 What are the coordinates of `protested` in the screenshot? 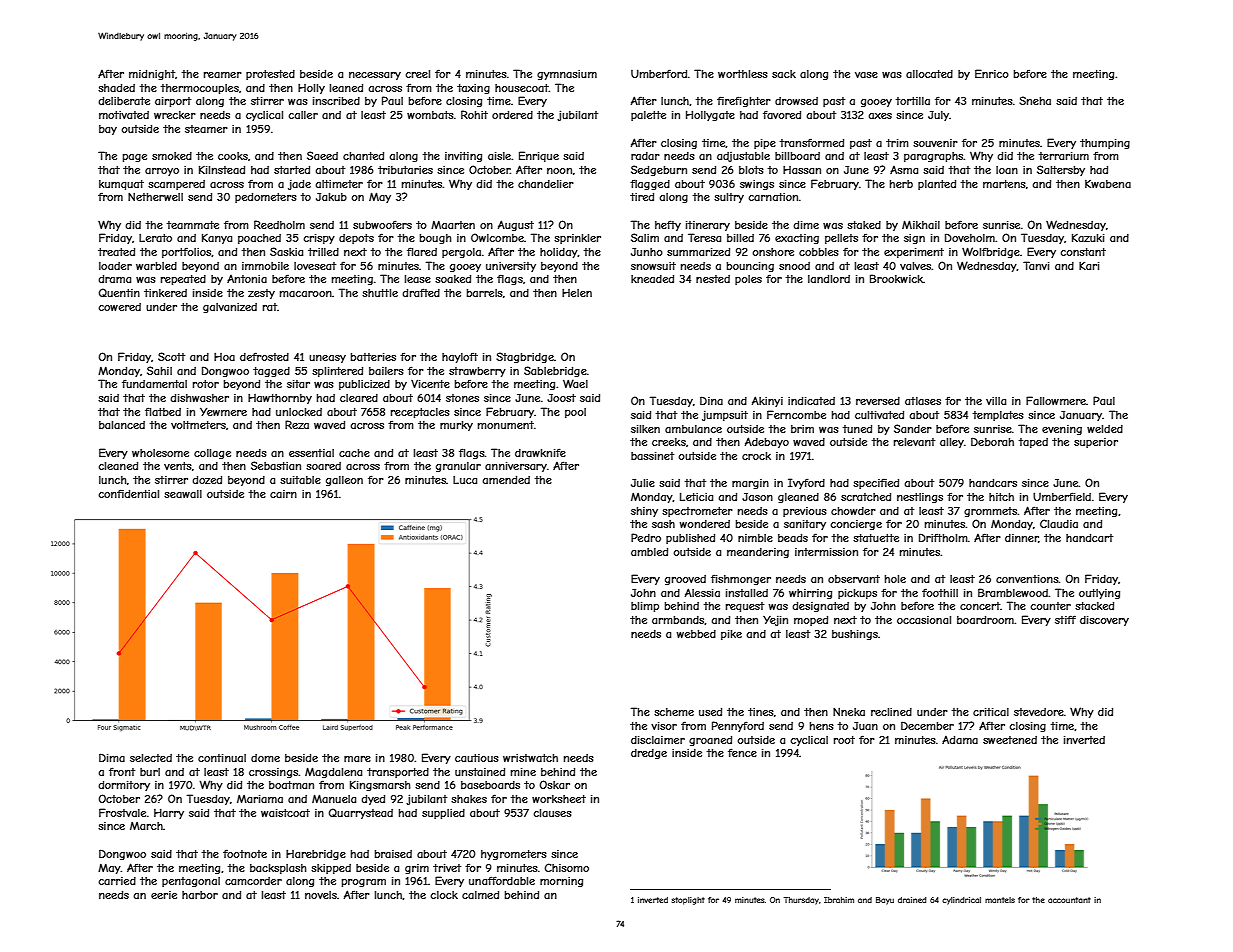 It's located at (270, 75).
